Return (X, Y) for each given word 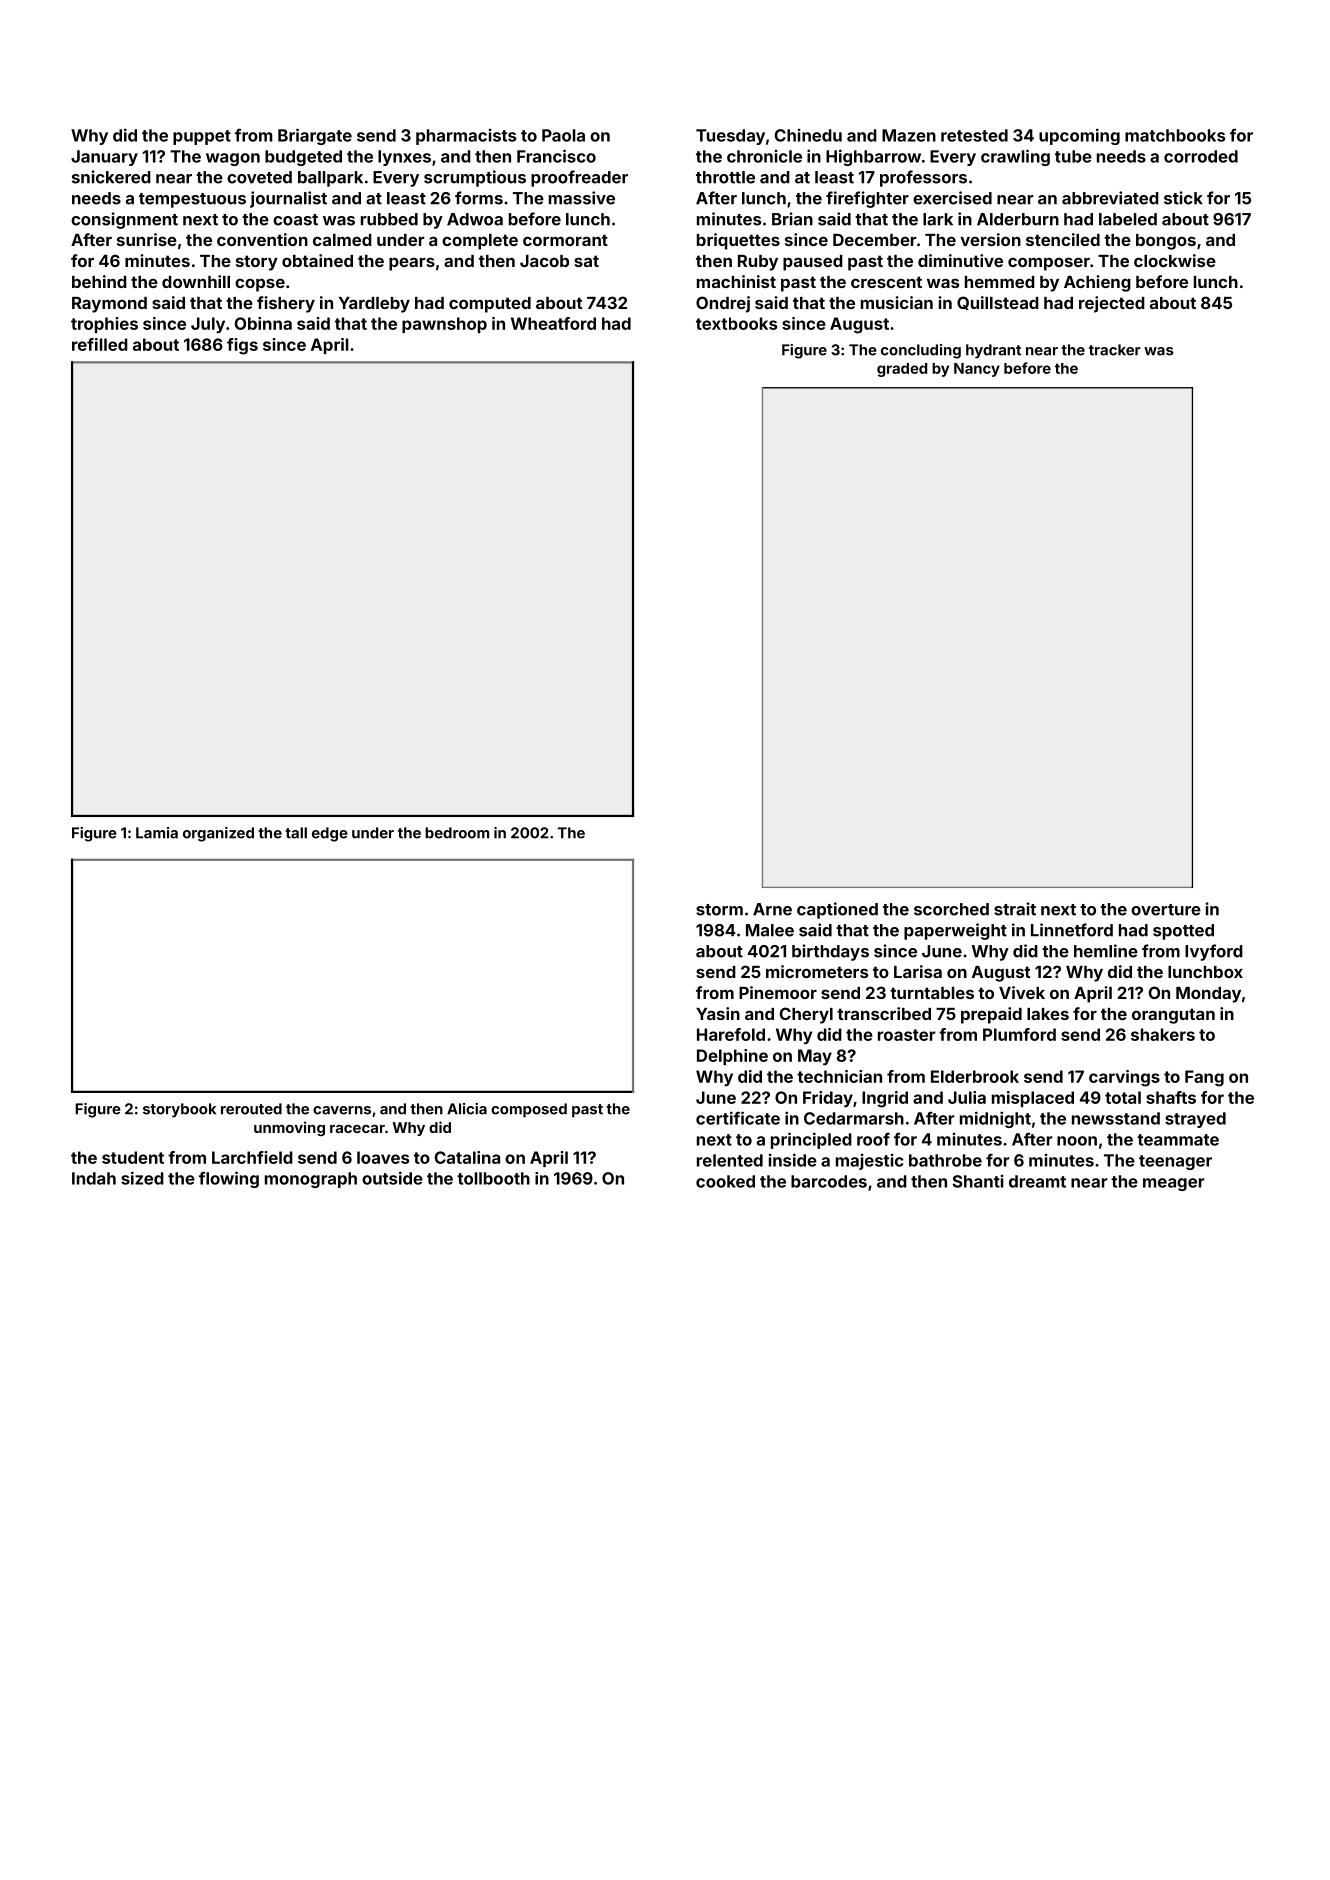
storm (719, 910)
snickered (111, 177)
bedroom (457, 833)
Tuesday (730, 137)
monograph (311, 1180)
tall (296, 833)
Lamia (157, 833)
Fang (1204, 1078)
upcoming (1079, 136)
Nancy (977, 370)
